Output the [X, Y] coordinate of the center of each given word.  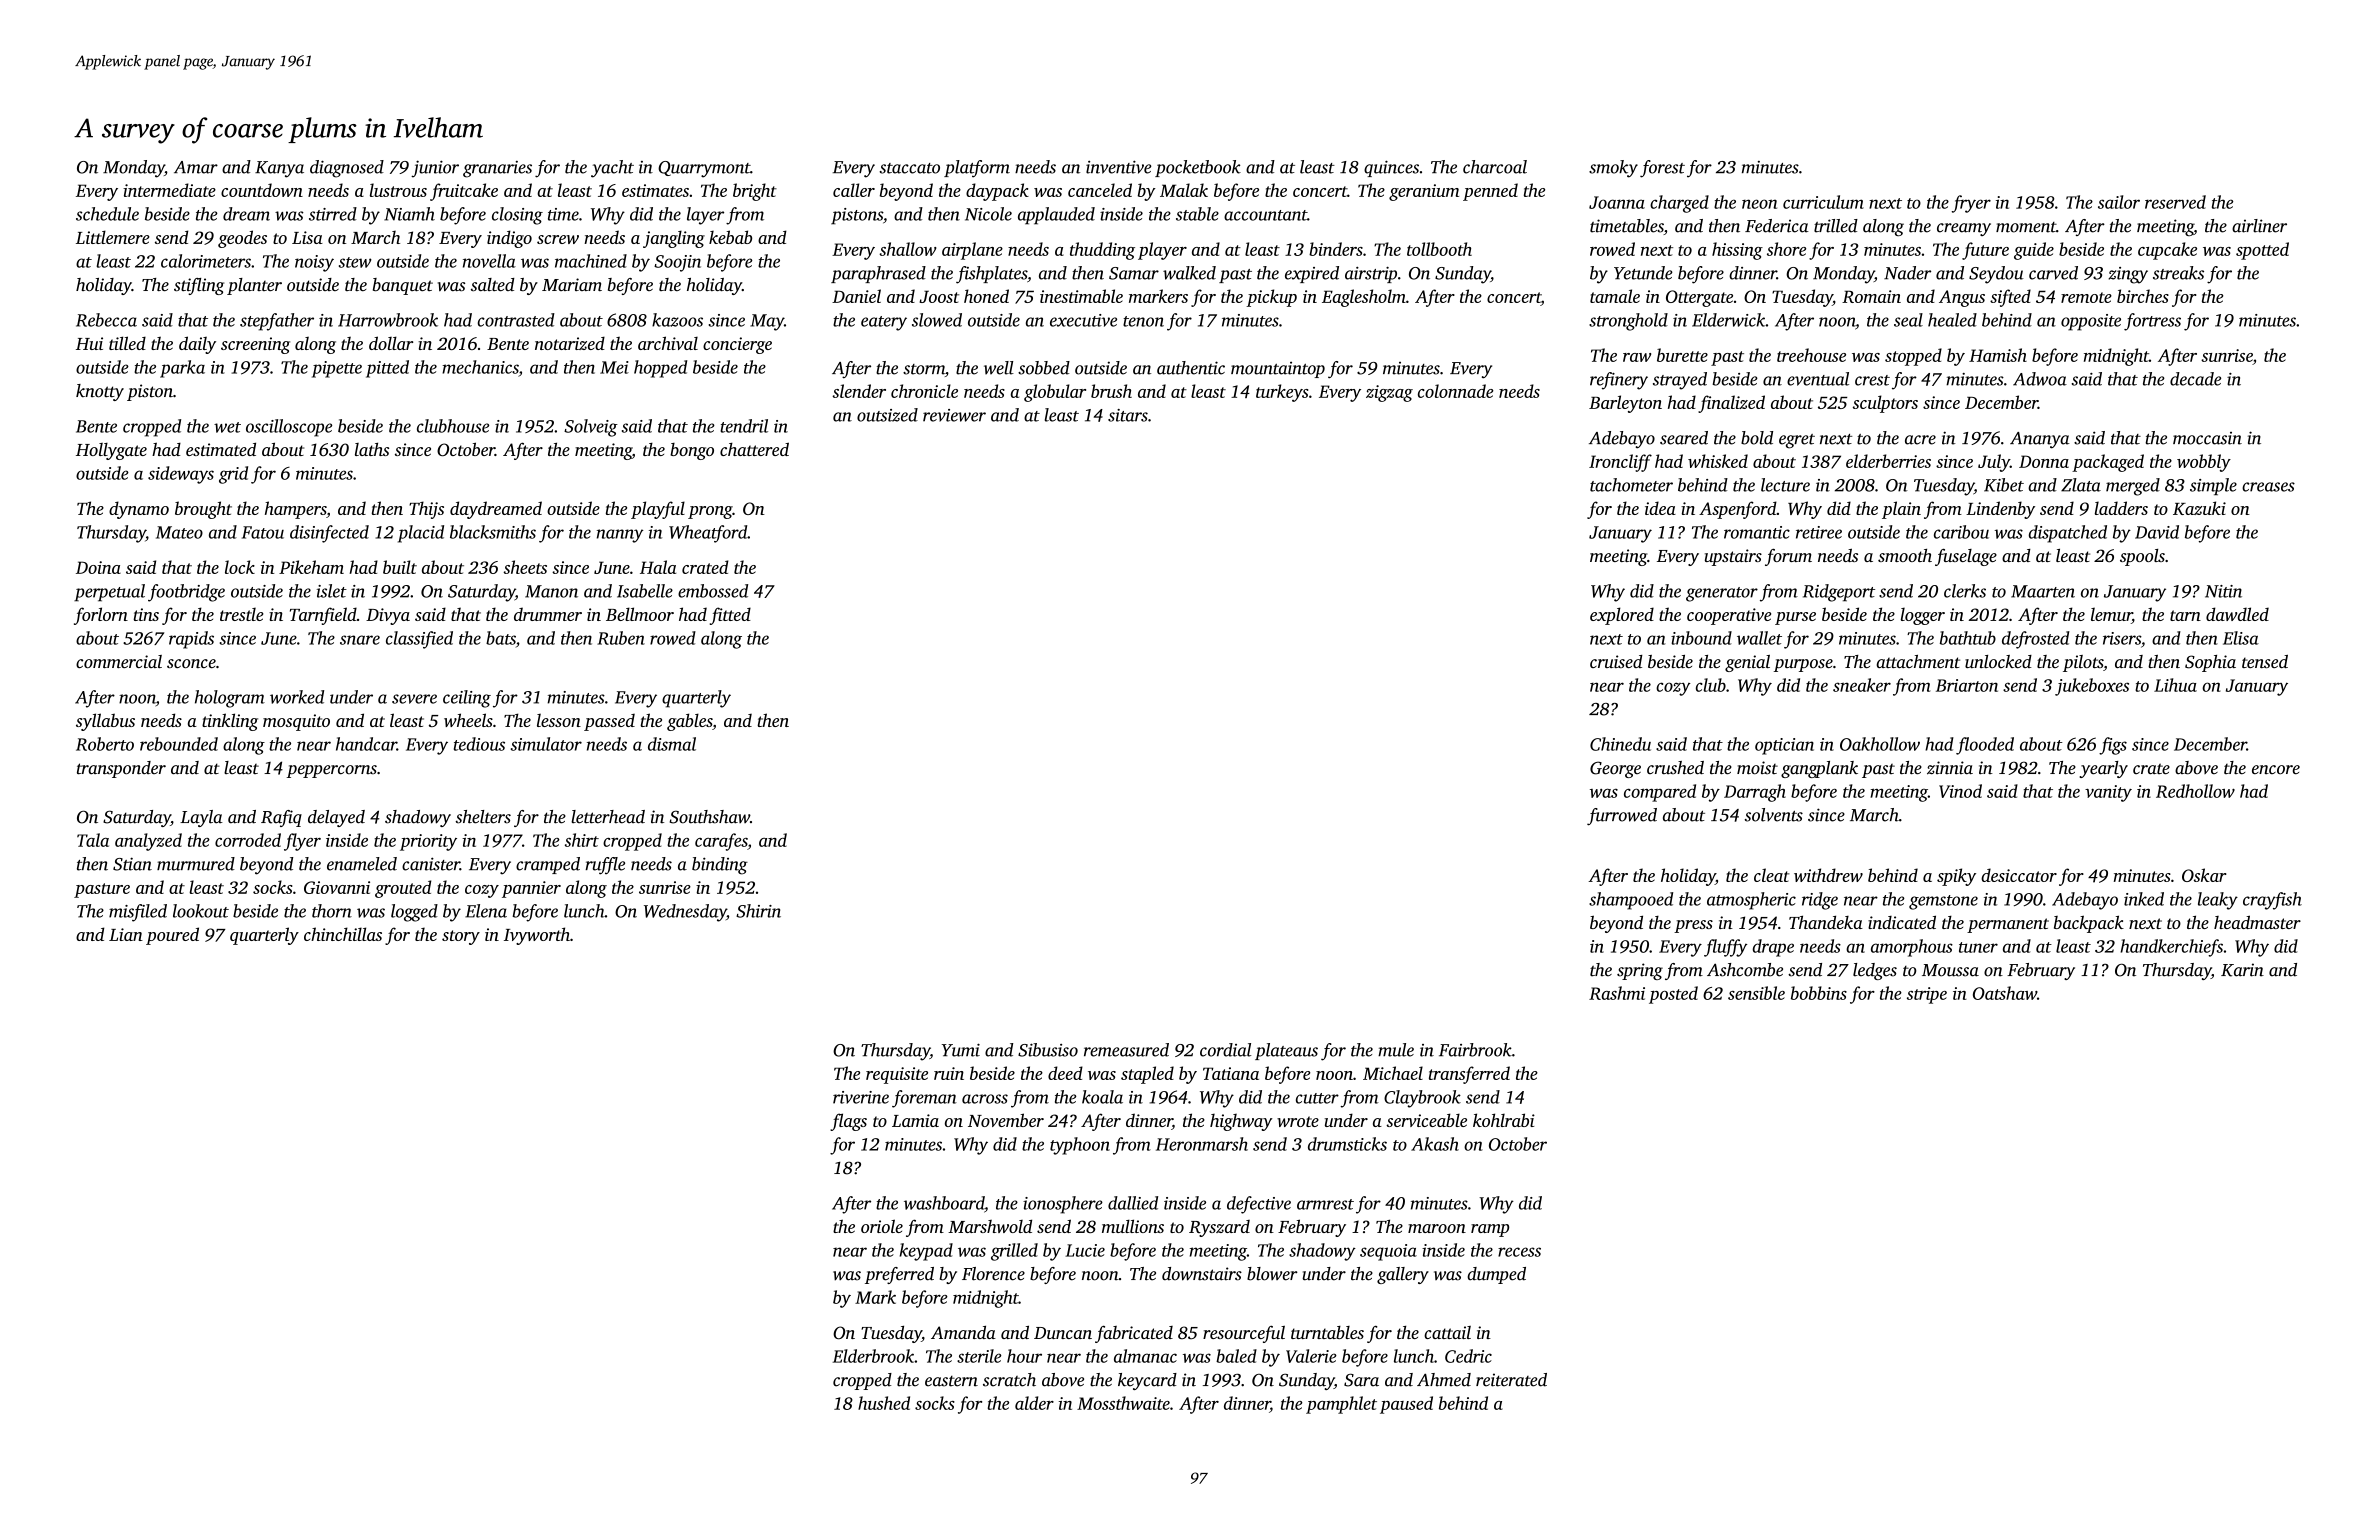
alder [1034, 1403]
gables [689, 722]
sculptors [1885, 404]
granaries [497, 169]
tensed [2265, 661]
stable [1197, 214]
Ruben [621, 638]
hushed [884, 1403]
